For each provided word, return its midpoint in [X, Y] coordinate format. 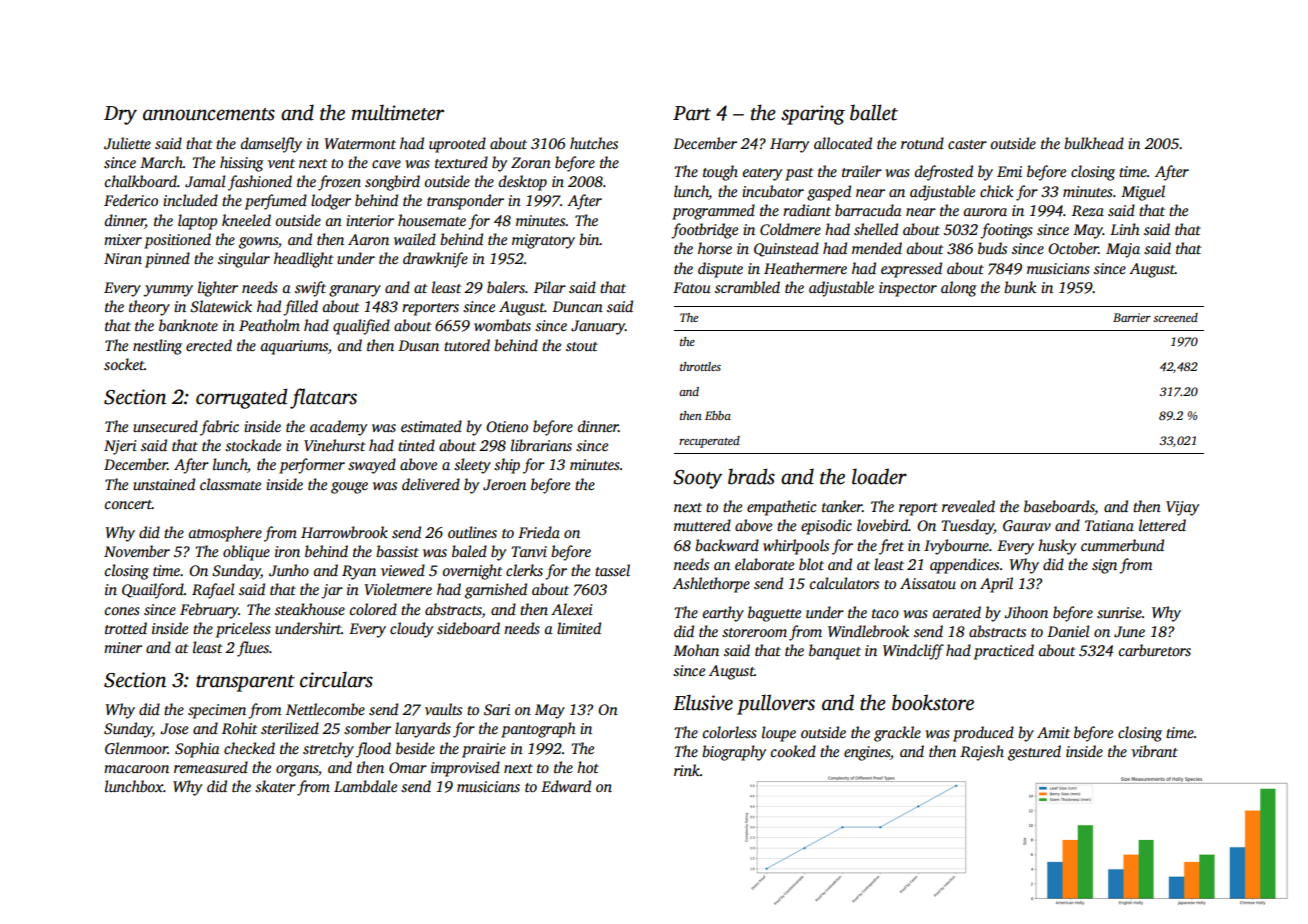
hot [588, 767]
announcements [209, 114]
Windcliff [913, 652]
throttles [700, 366]
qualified [361, 327]
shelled [876, 229]
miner [123, 647]
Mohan [696, 650]
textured [461, 162]
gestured [1034, 753]
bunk [1020, 287]
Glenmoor [136, 748]
